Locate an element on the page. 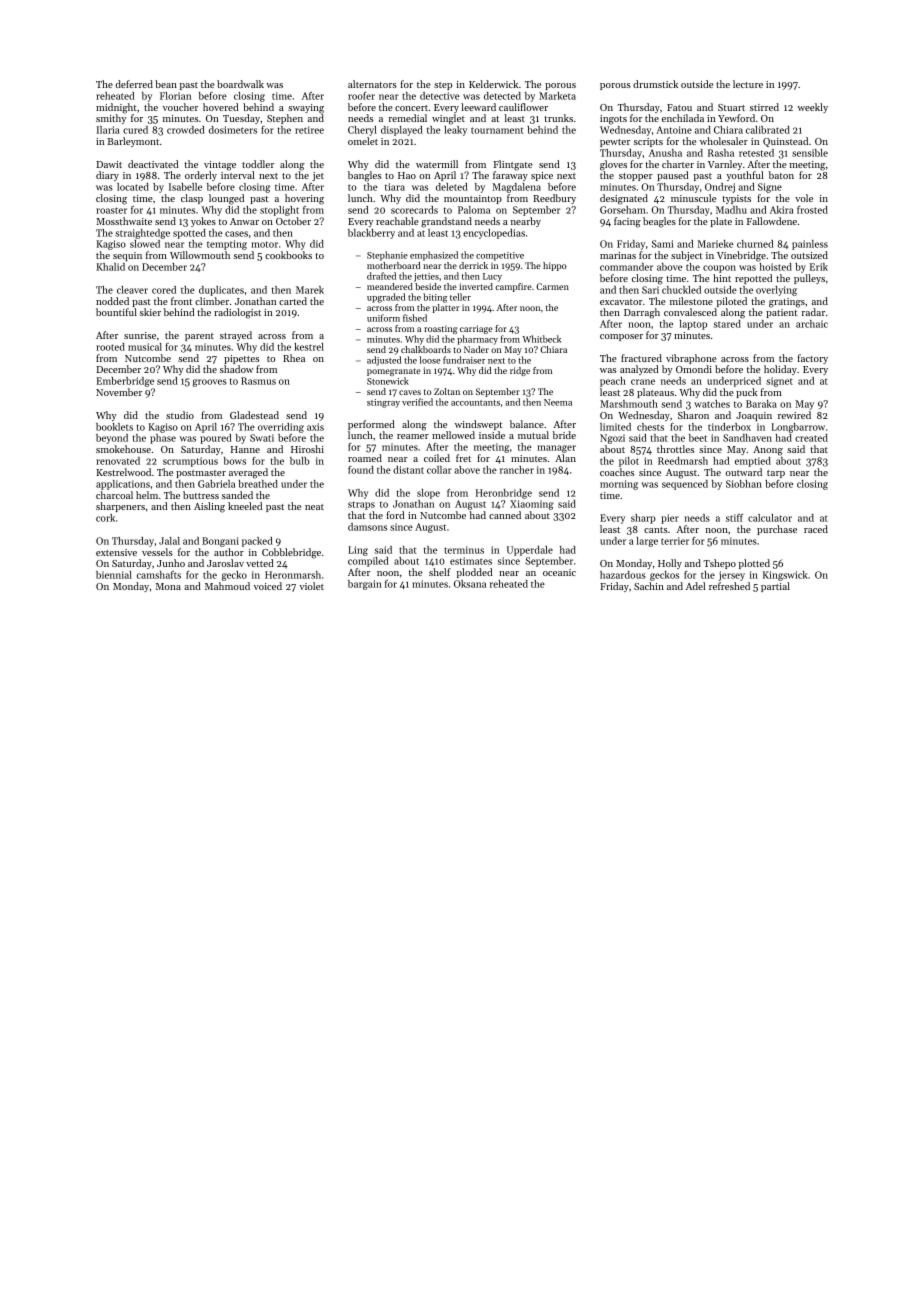 This image has height=1308, width=924. clasp is located at coordinates (192, 199).
